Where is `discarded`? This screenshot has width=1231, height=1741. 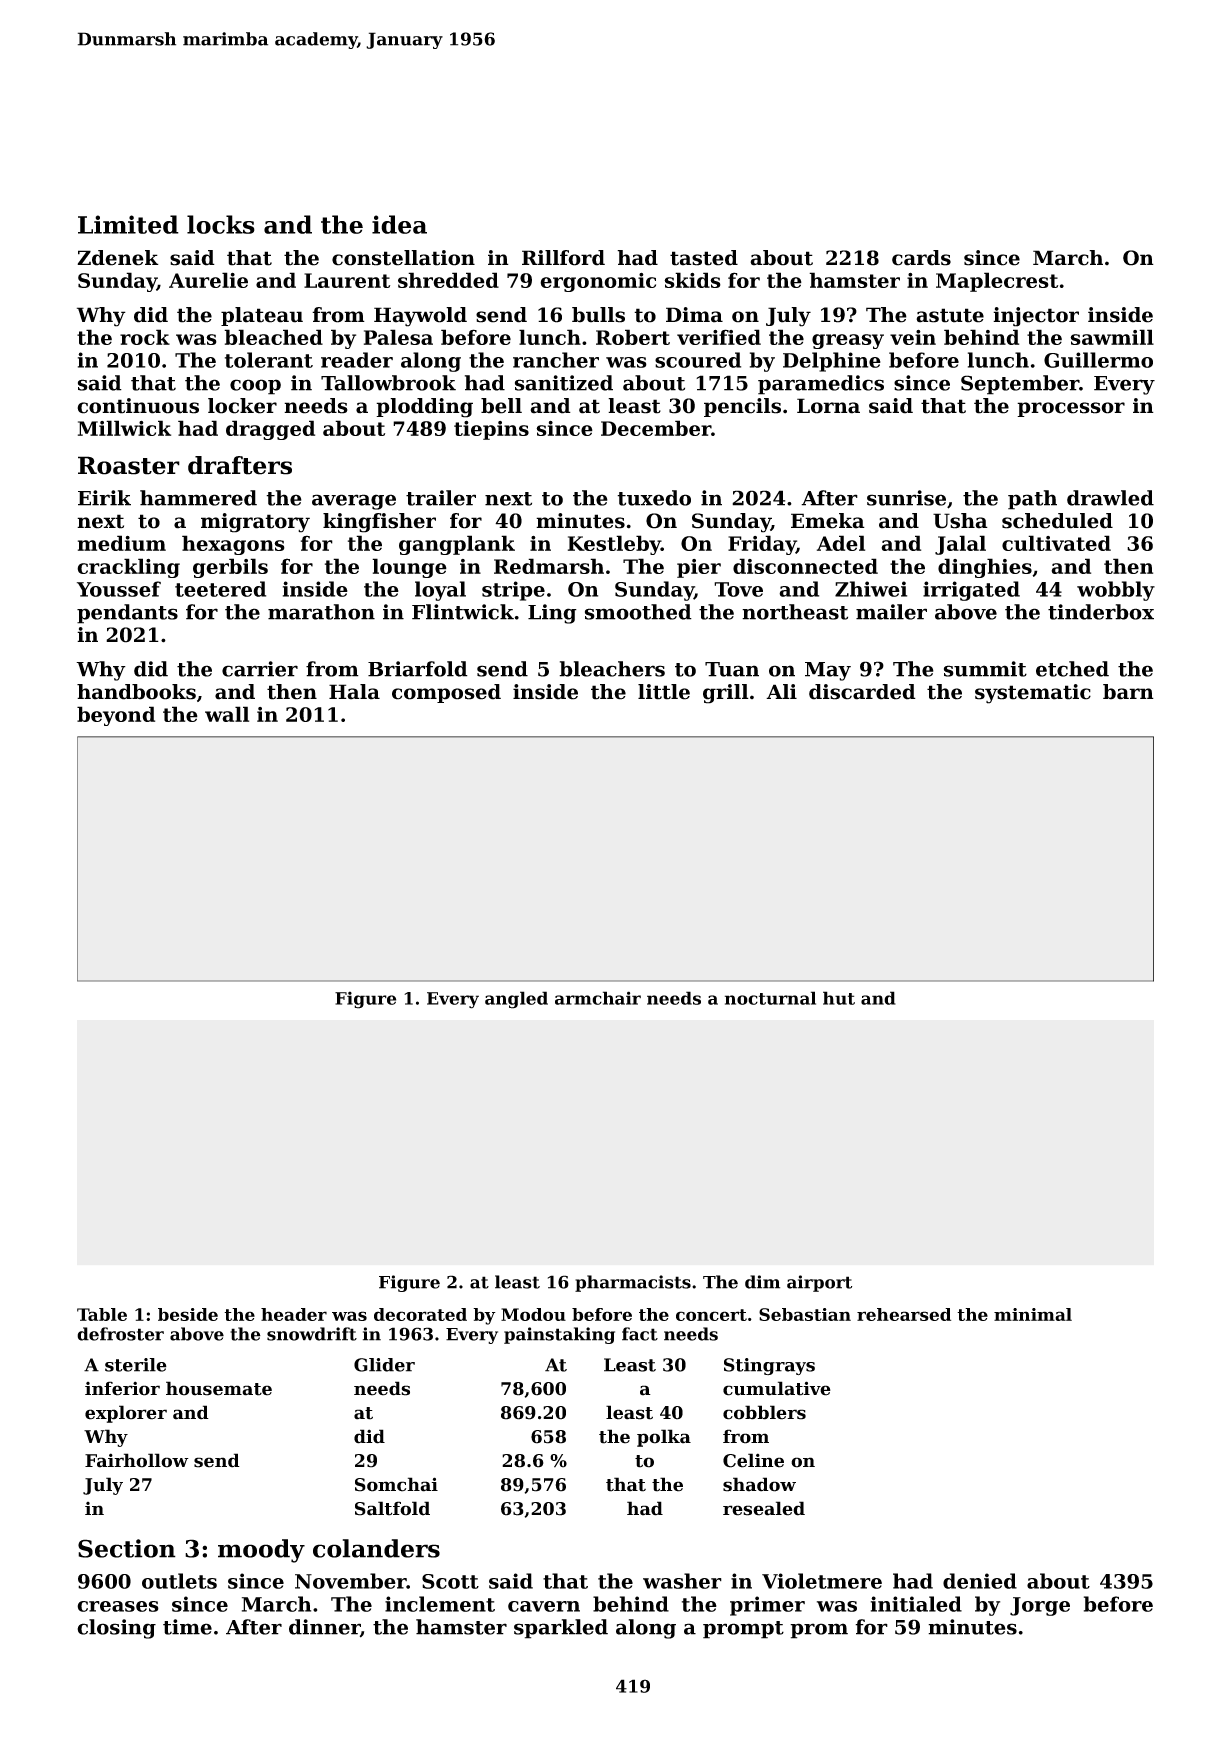 discarded is located at coordinates (862, 692).
